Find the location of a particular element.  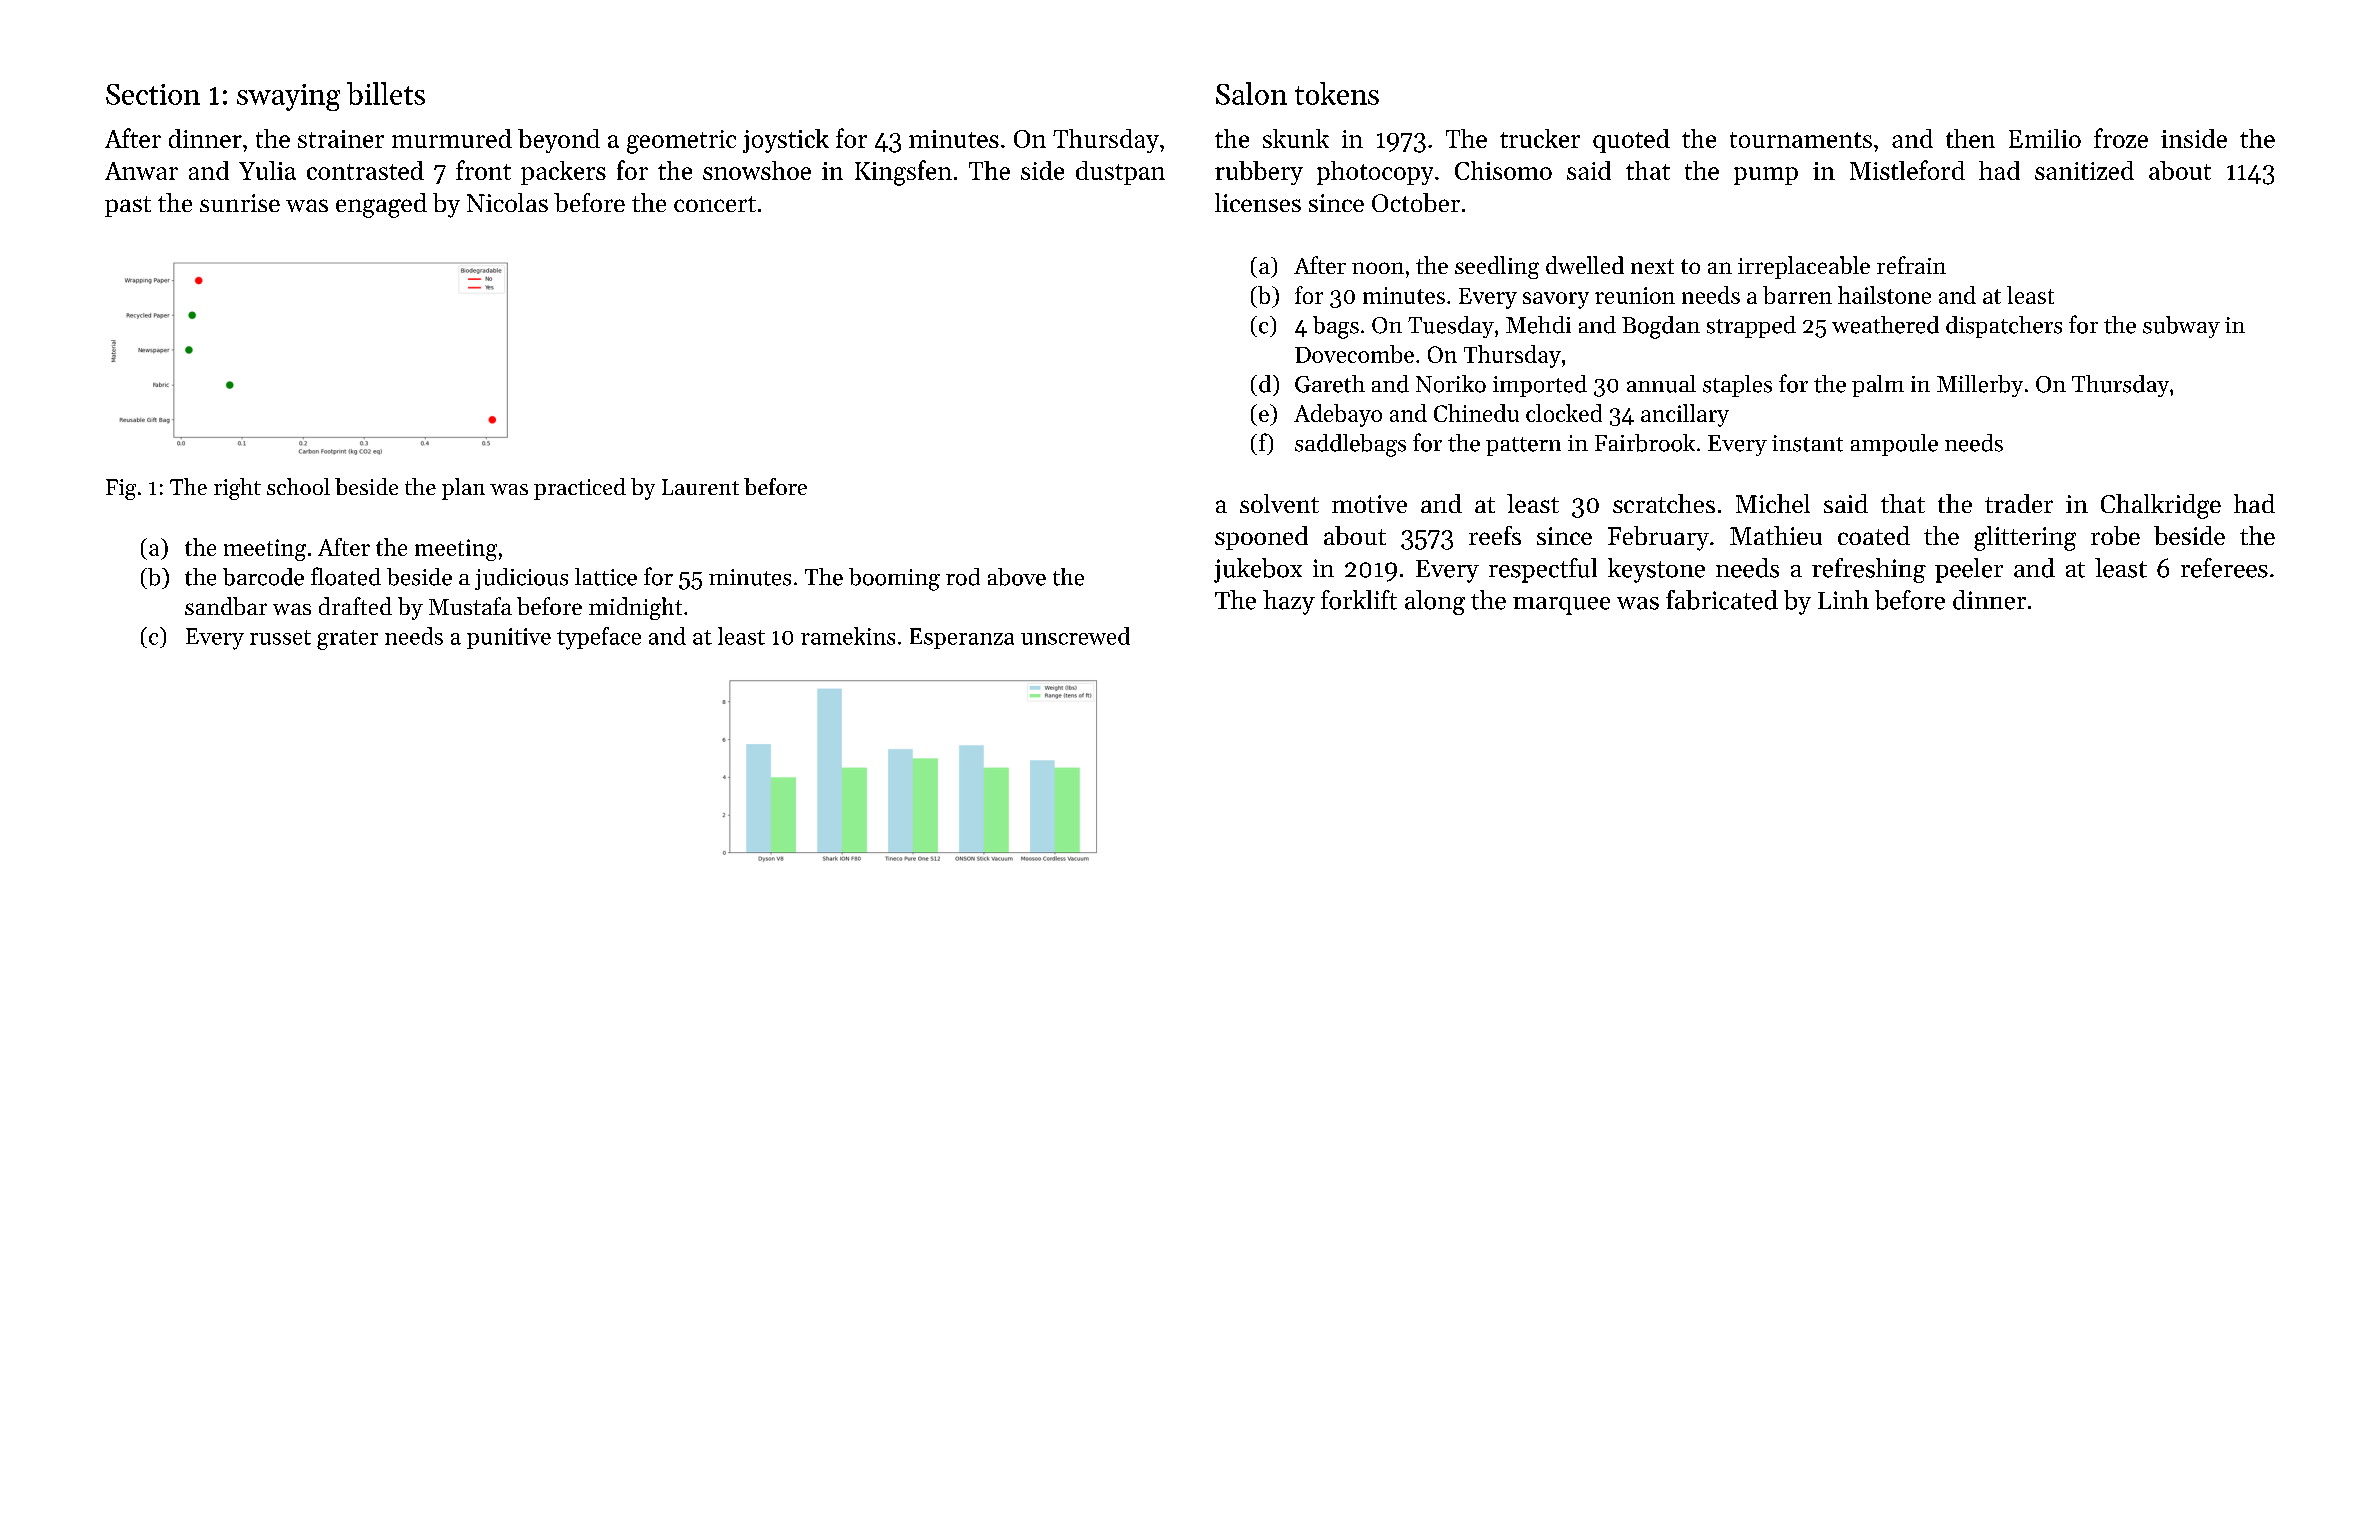

instant is located at coordinates (1807, 443).
